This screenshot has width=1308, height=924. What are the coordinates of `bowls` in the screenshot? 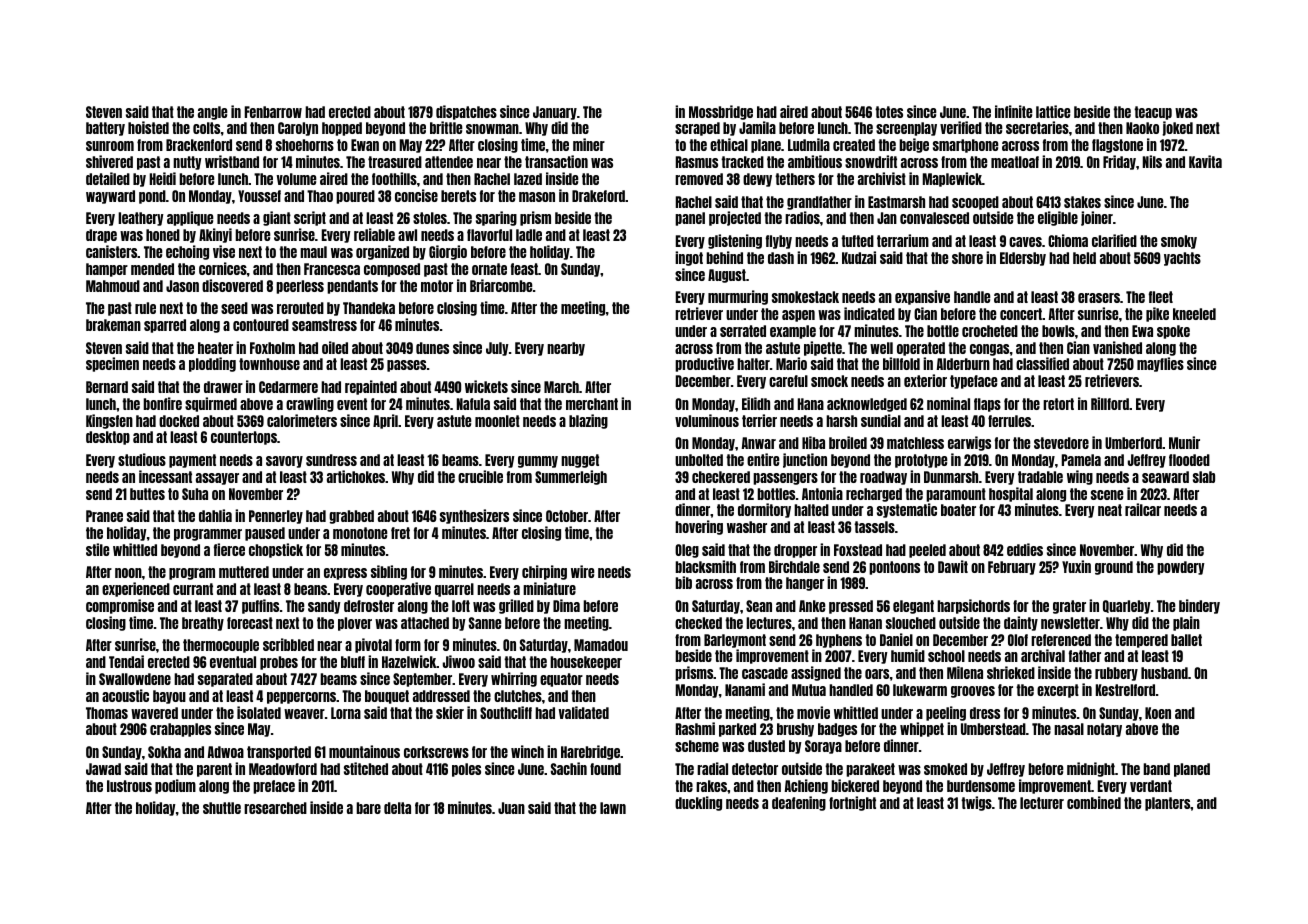 It's located at (1058, 331).
